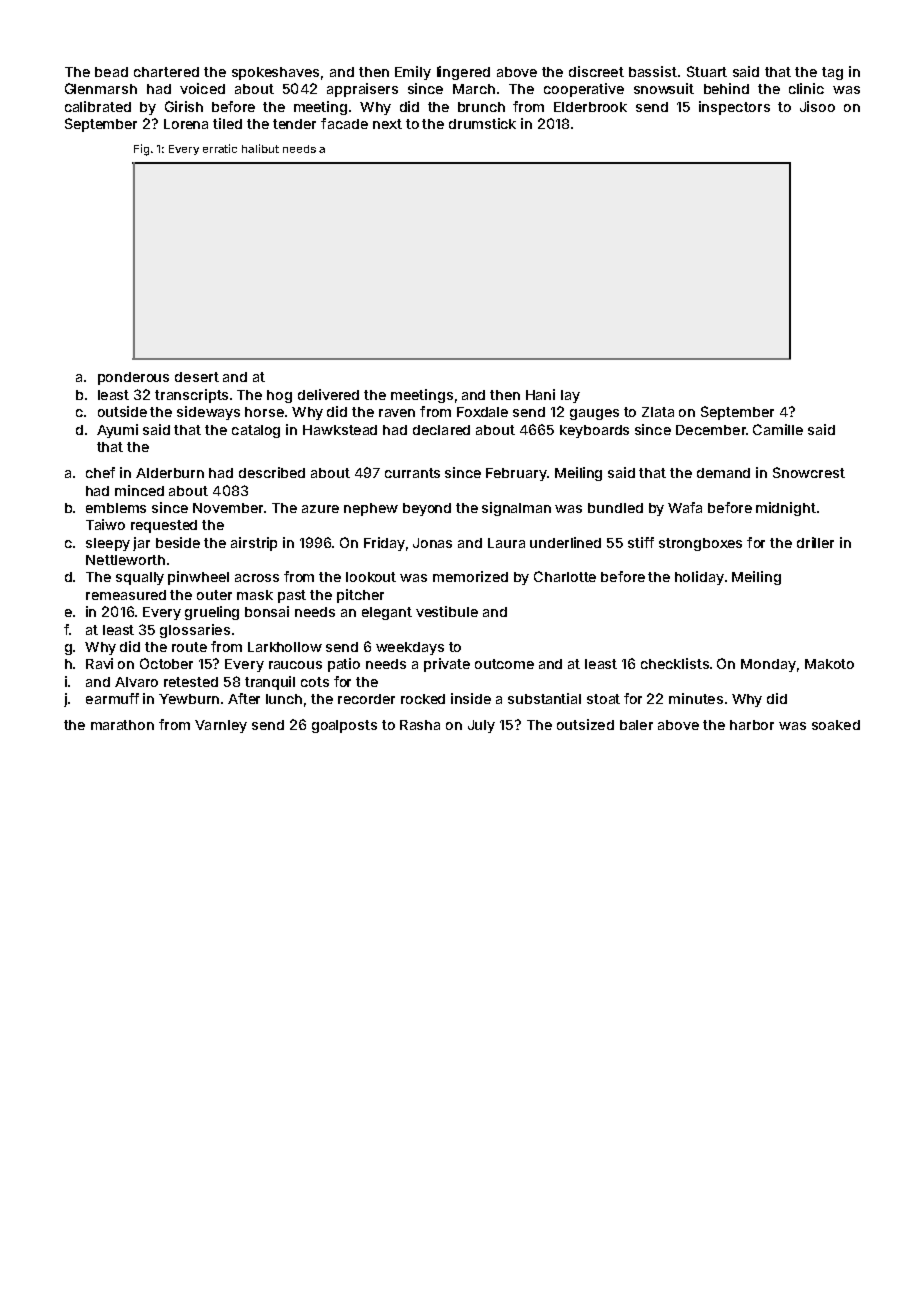 The image size is (924, 1308). I want to click on drumstick, so click(482, 123).
